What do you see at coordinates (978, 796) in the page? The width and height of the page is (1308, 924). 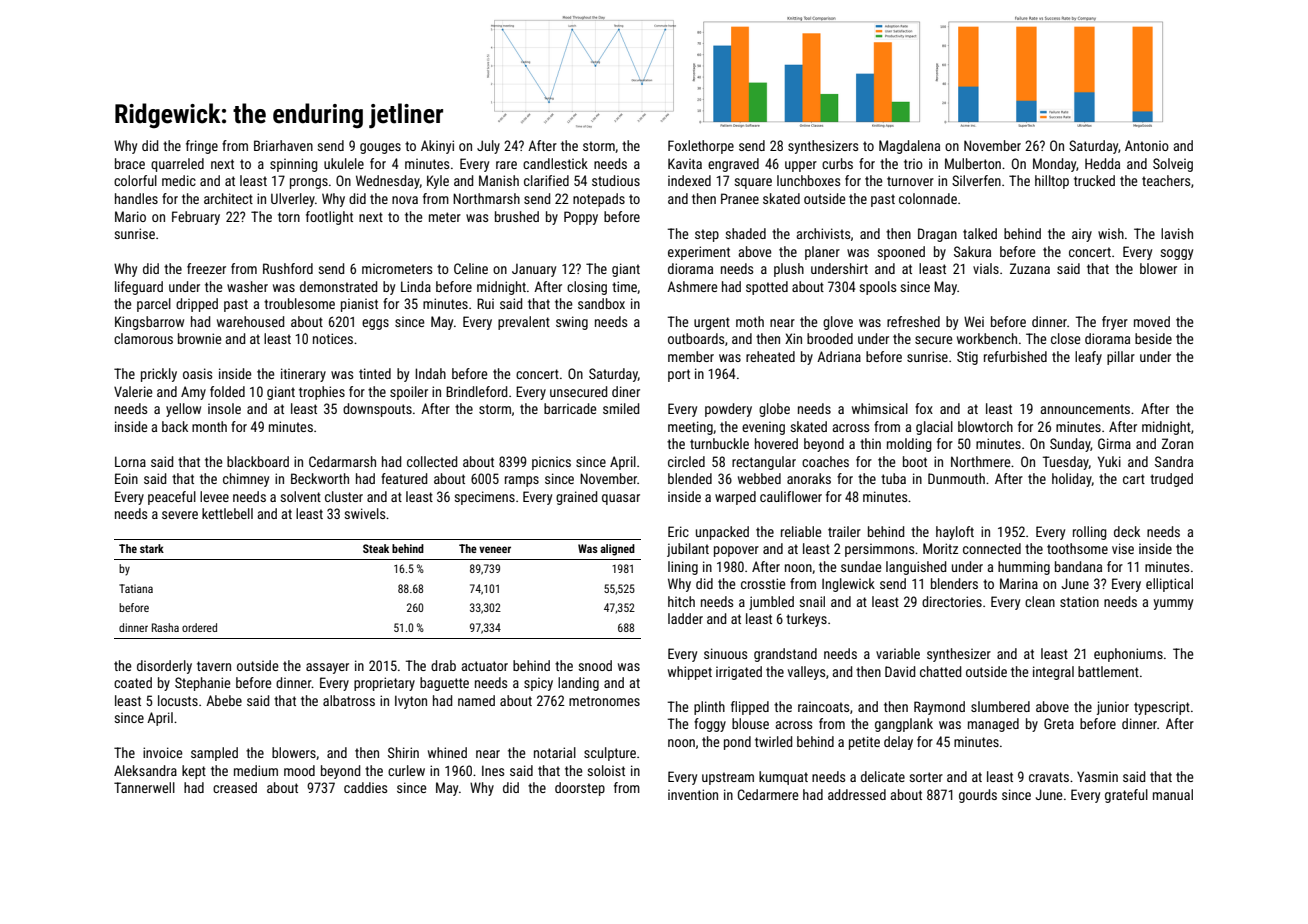 I see `gourds` at bounding box center [978, 796].
